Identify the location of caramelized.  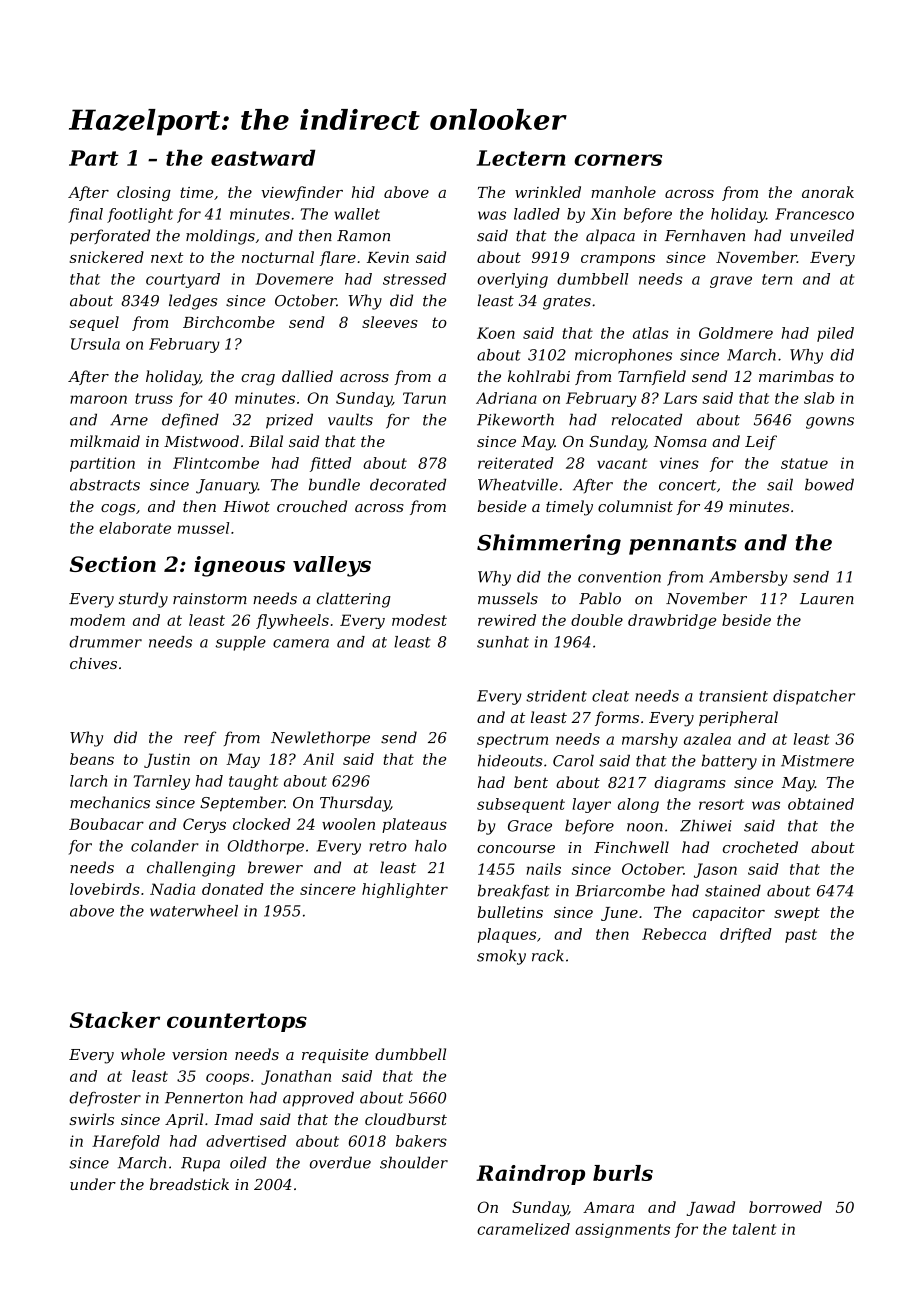
(523, 1229).
